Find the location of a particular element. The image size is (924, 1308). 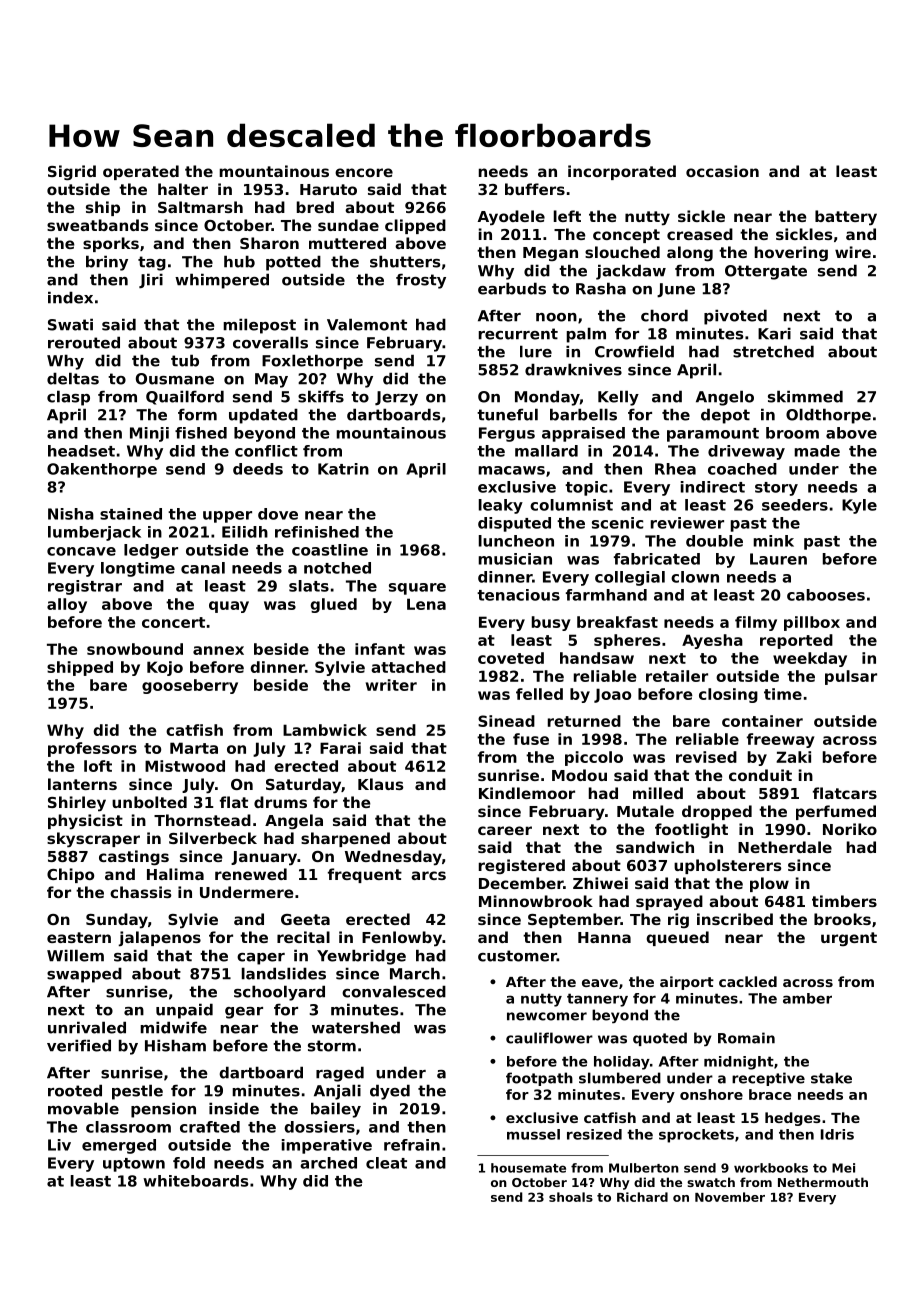

upper is located at coordinates (227, 517).
